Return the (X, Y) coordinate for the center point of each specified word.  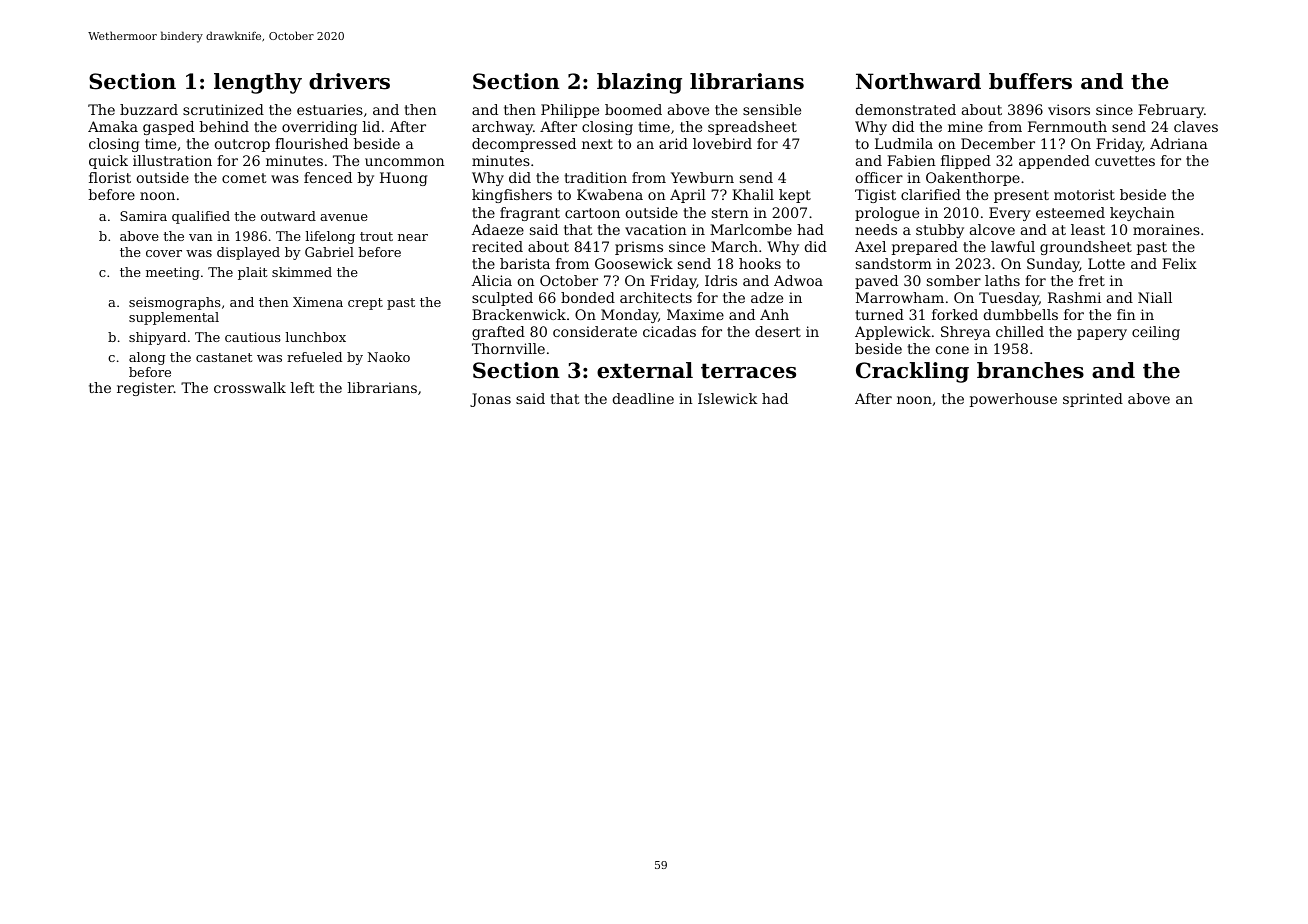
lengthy (258, 83)
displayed (248, 253)
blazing (639, 83)
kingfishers (512, 196)
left (303, 387)
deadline (643, 398)
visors (1069, 109)
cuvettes (1125, 161)
